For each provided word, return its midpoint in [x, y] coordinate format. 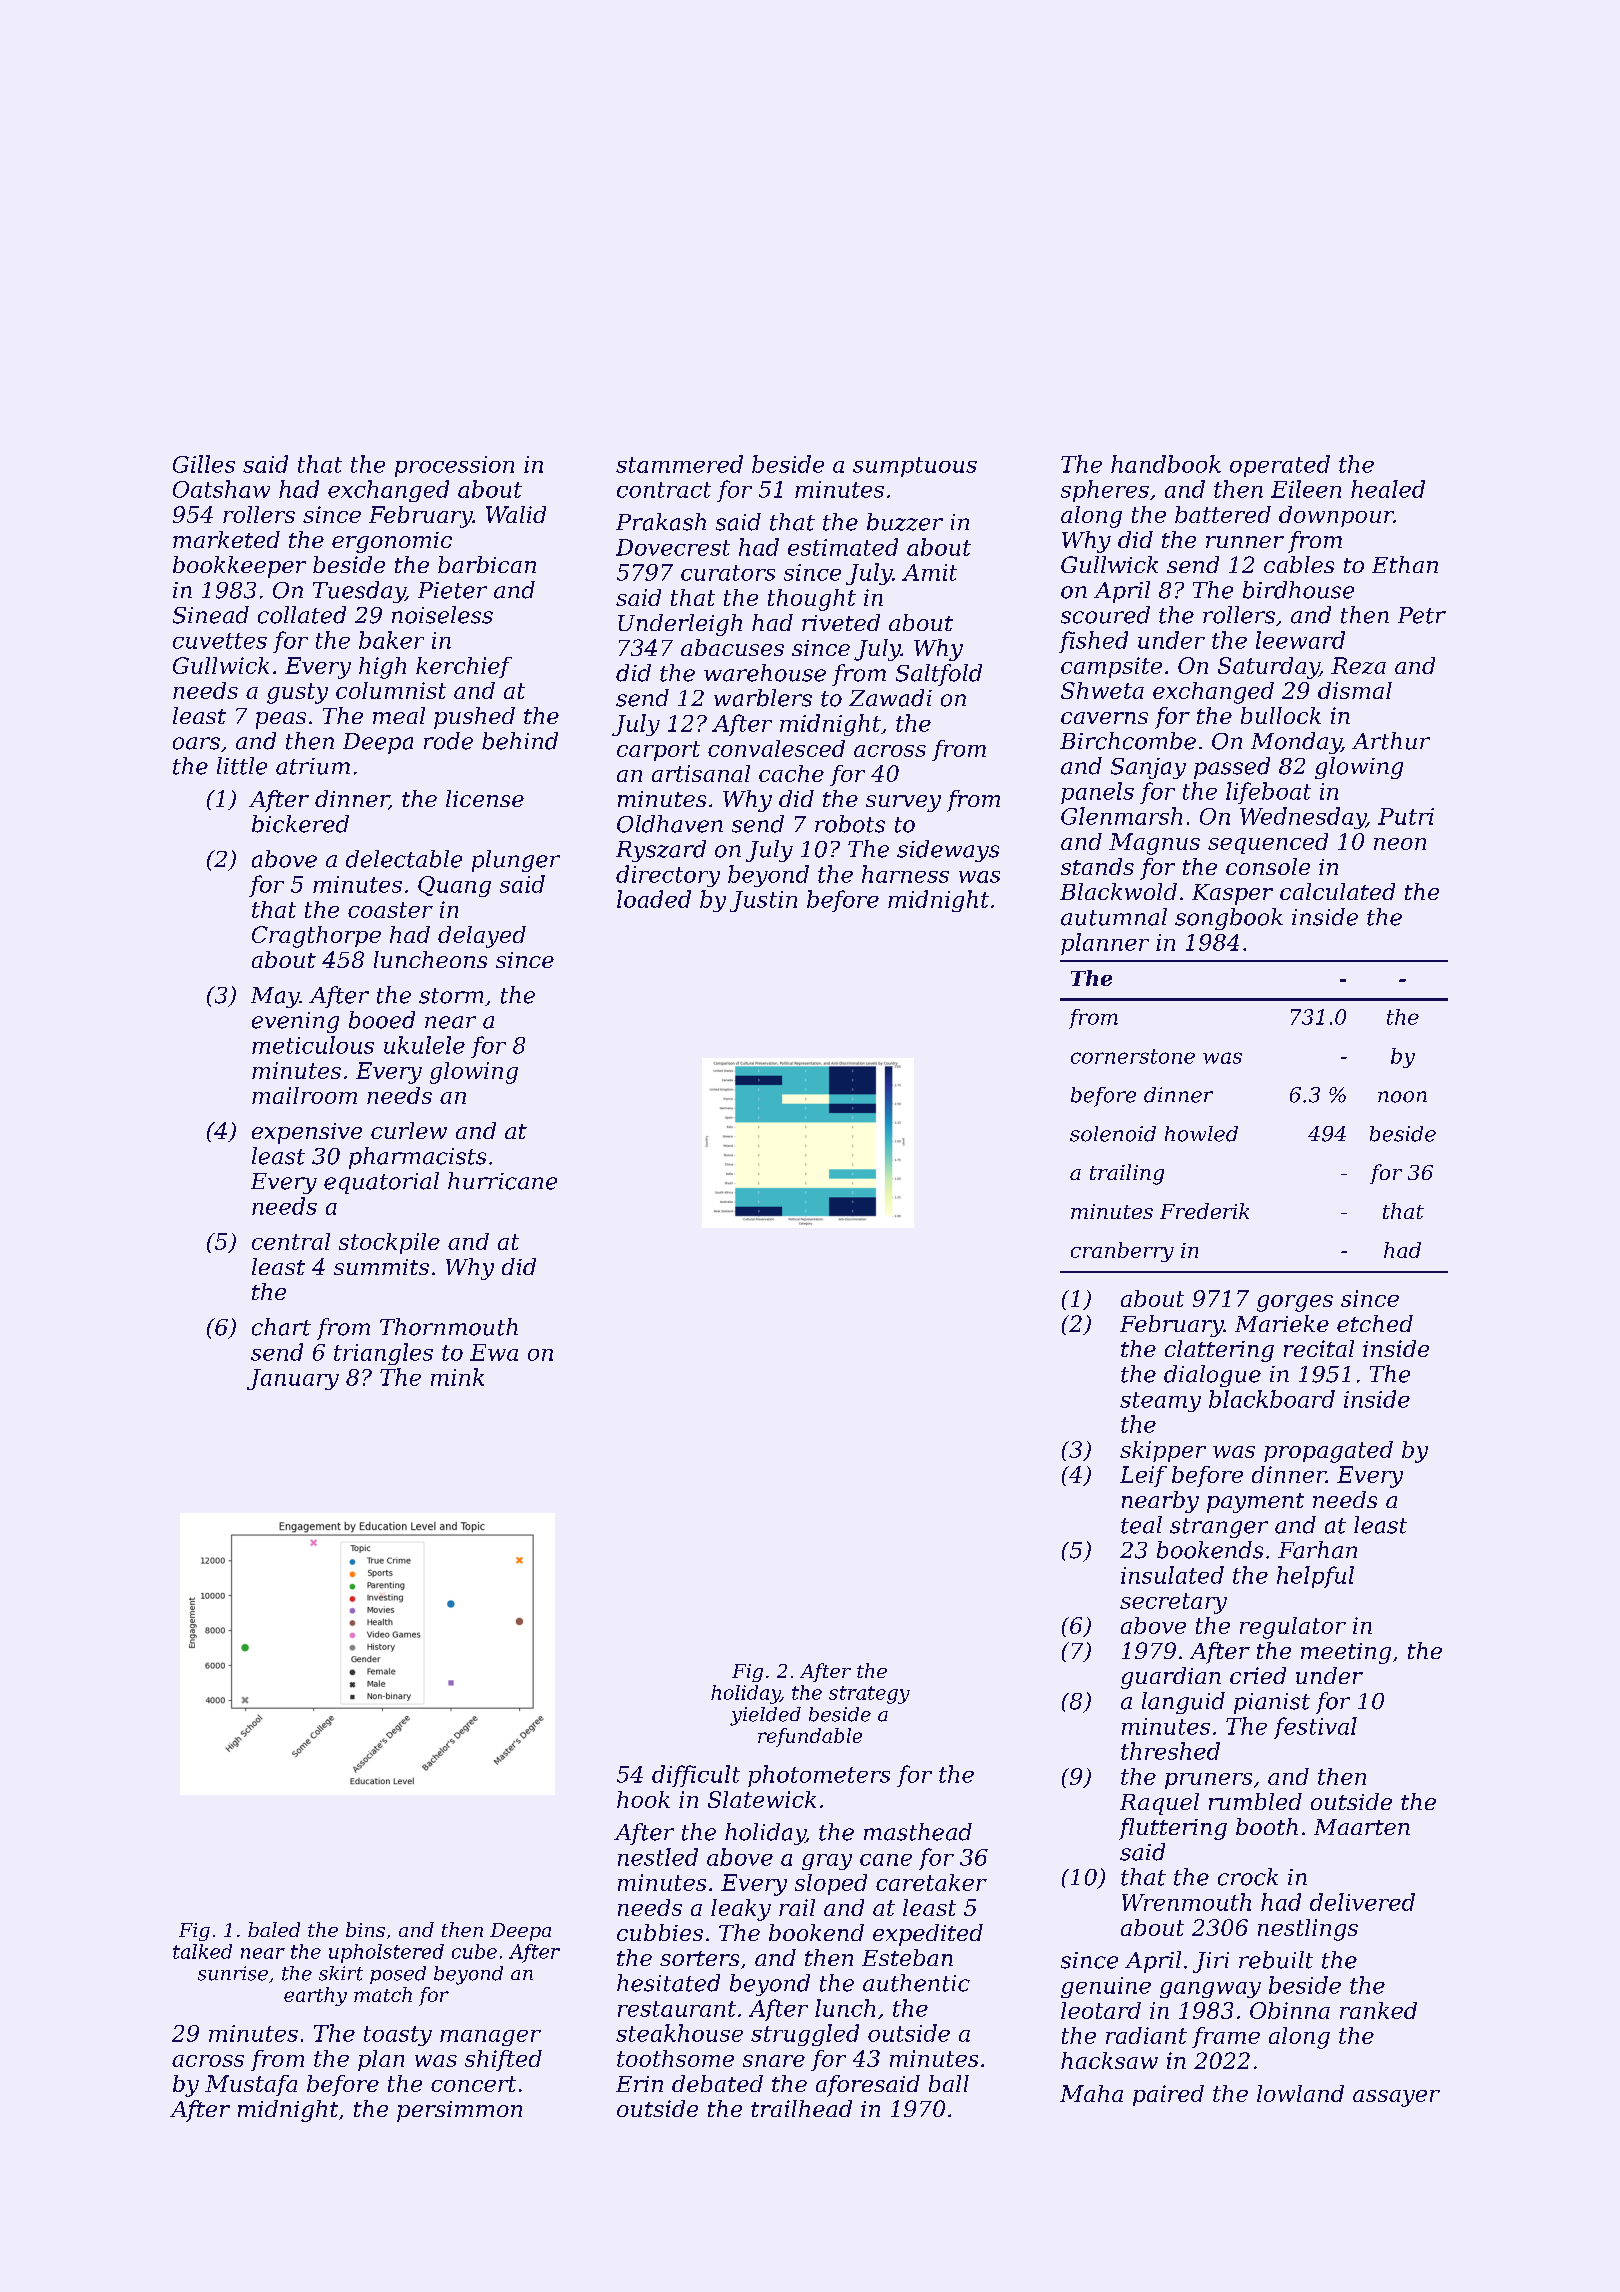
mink [457, 1377]
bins [365, 1929]
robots [850, 824]
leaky [741, 1910]
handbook [1166, 464]
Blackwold [1118, 891]
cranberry [1122, 1252]
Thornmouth [449, 1327]
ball [949, 2083]
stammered [679, 464]
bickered [300, 824]
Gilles [204, 464]
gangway [1210, 1990]
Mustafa [251, 2085]
